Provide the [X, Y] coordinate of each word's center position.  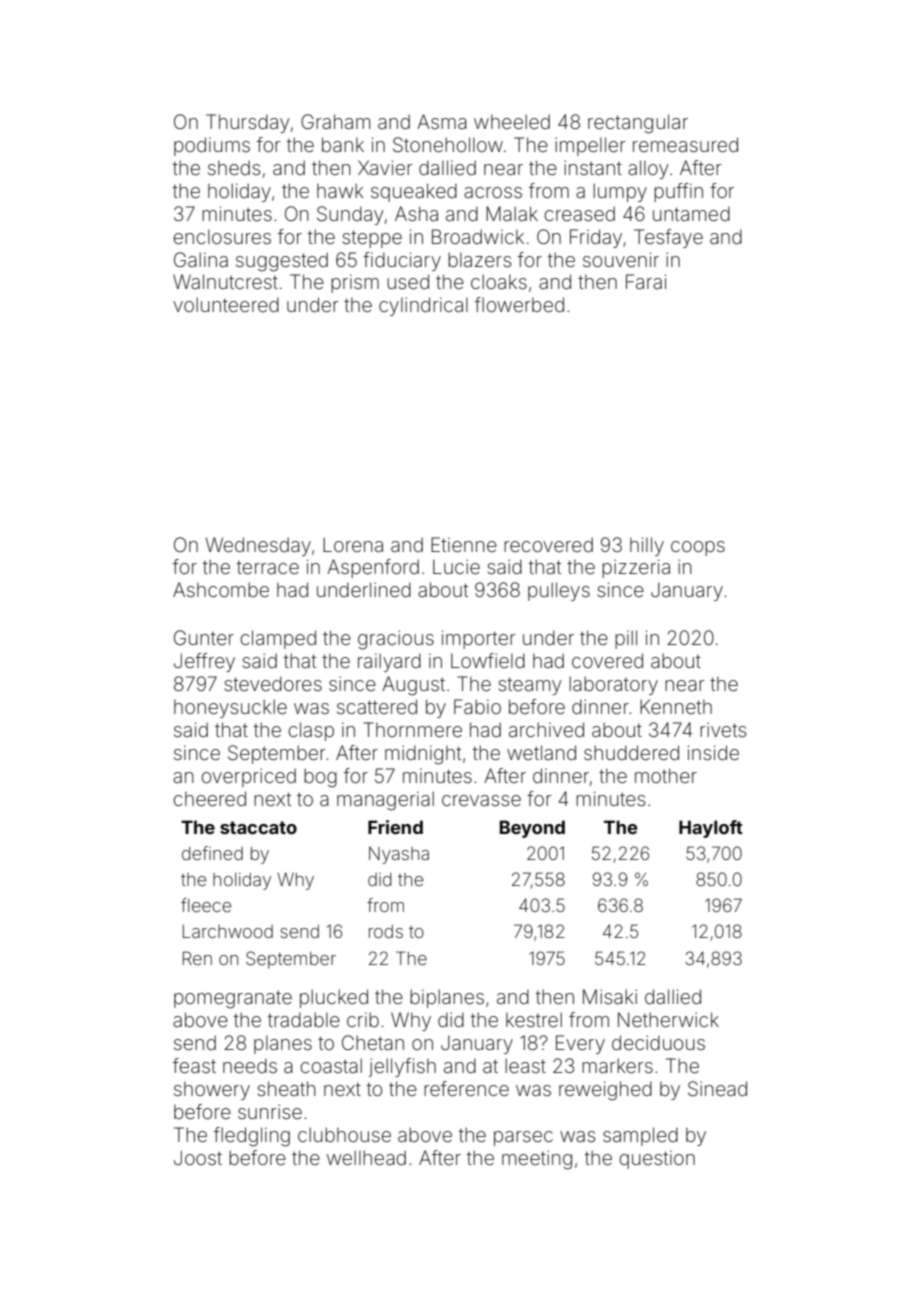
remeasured [685, 144]
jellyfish [402, 1067]
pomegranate [233, 999]
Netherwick [668, 1019]
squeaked [414, 192]
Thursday [248, 123]
